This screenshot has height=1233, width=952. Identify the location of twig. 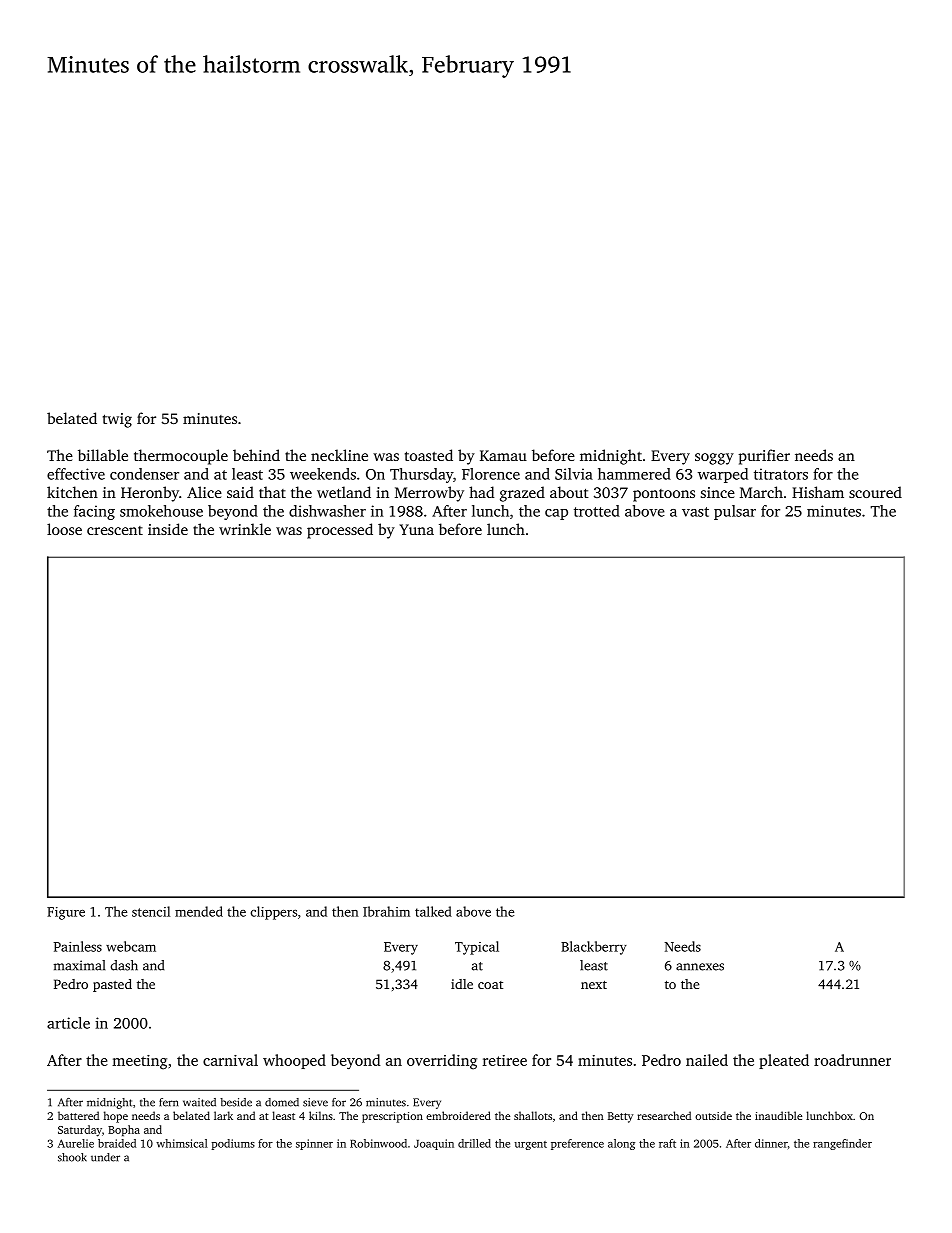
(117, 420).
